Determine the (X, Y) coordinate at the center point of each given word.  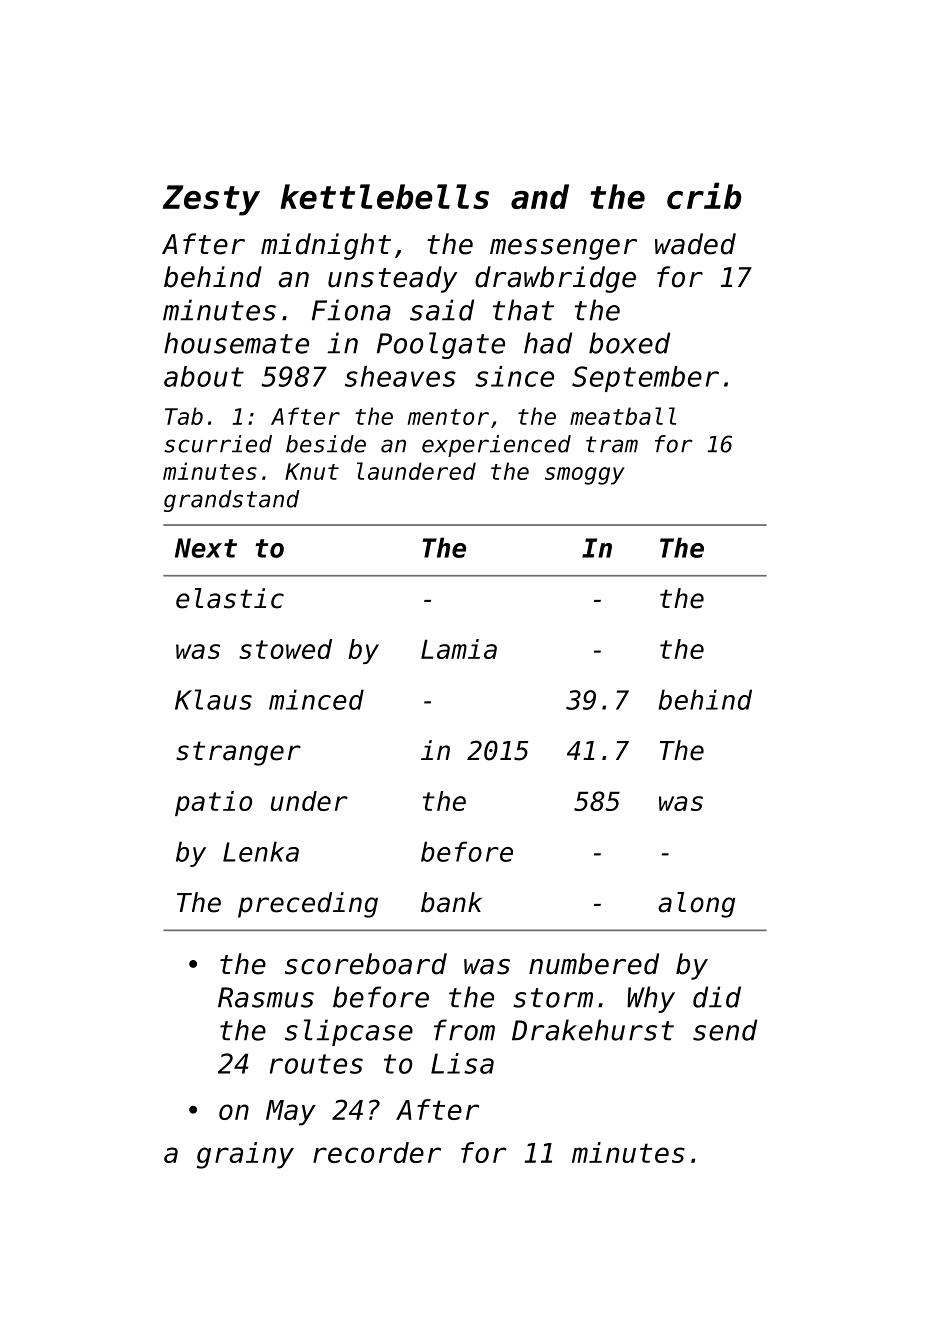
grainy (245, 1155)
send (725, 1030)
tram (612, 444)
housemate (236, 343)
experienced (496, 446)
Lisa (462, 1063)
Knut (312, 471)
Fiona (351, 310)
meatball (623, 416)
